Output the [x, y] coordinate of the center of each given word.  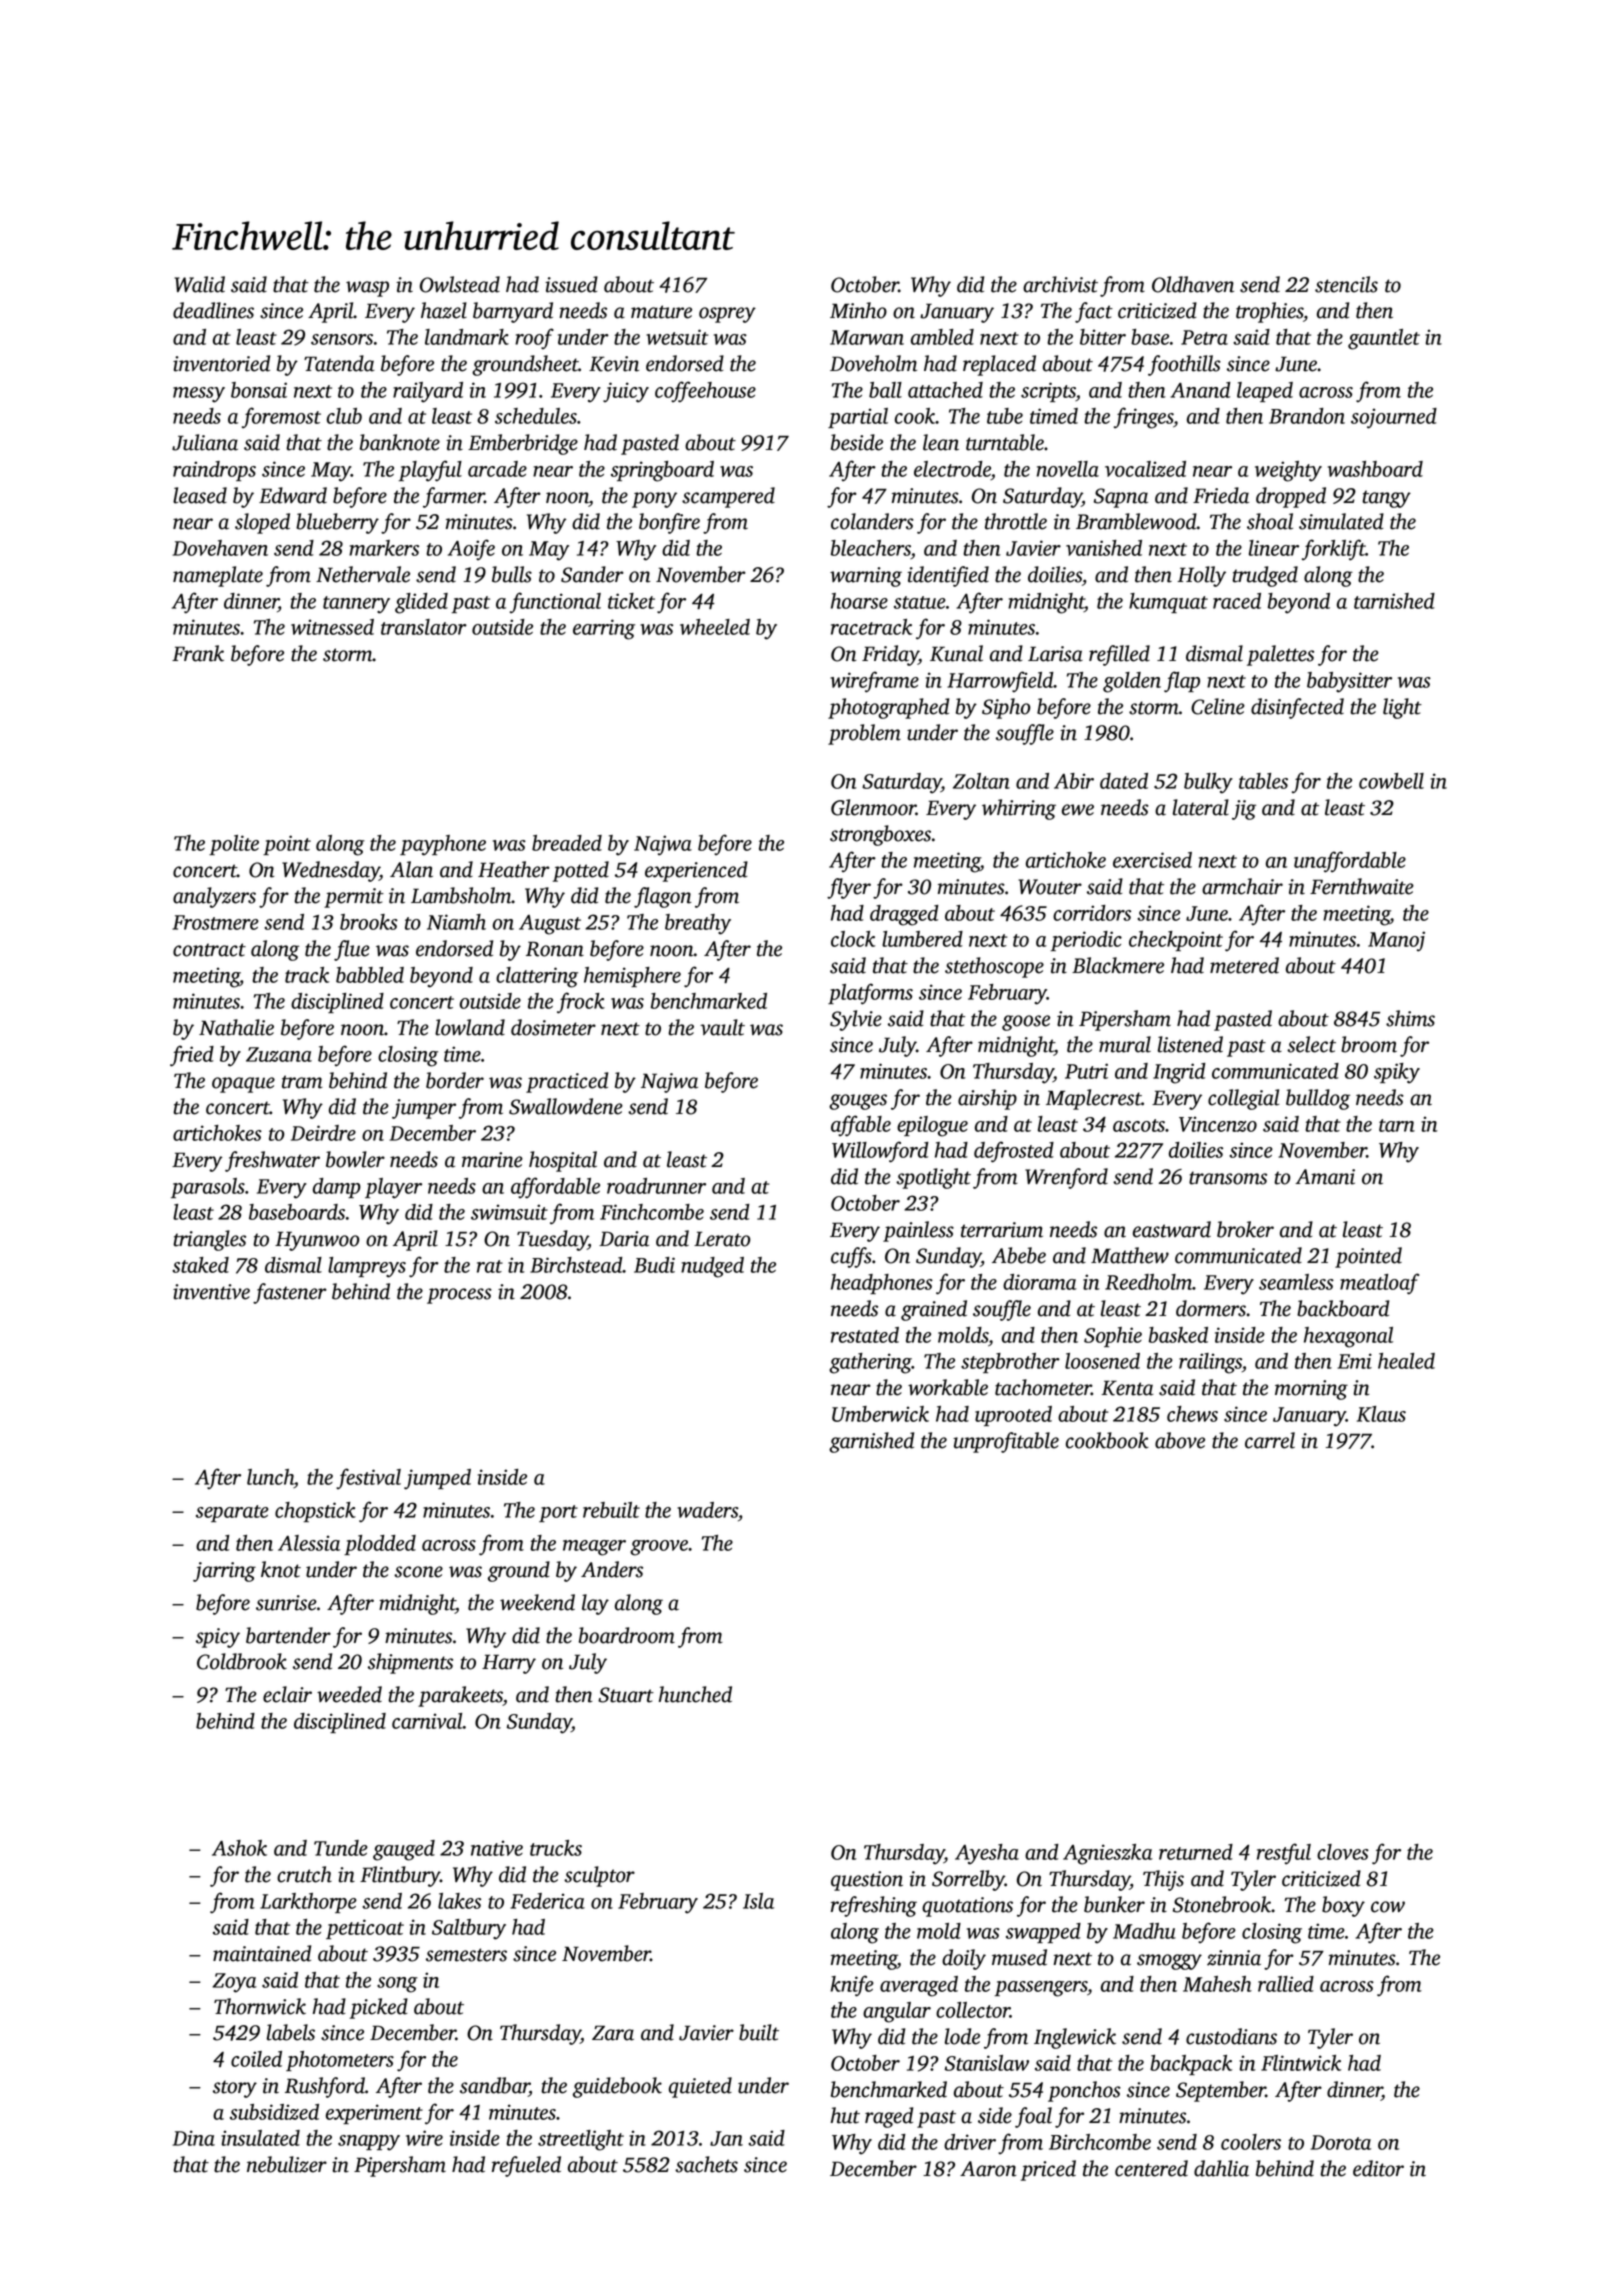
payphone [443, 845]
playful [430, 471]
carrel [1270, 1440]
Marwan [867, 337]
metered [1244, 965]
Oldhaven [1193, 284]
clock [853, 939]
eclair [287, 1694]
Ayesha [987, 1854]
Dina [193, 2138]
